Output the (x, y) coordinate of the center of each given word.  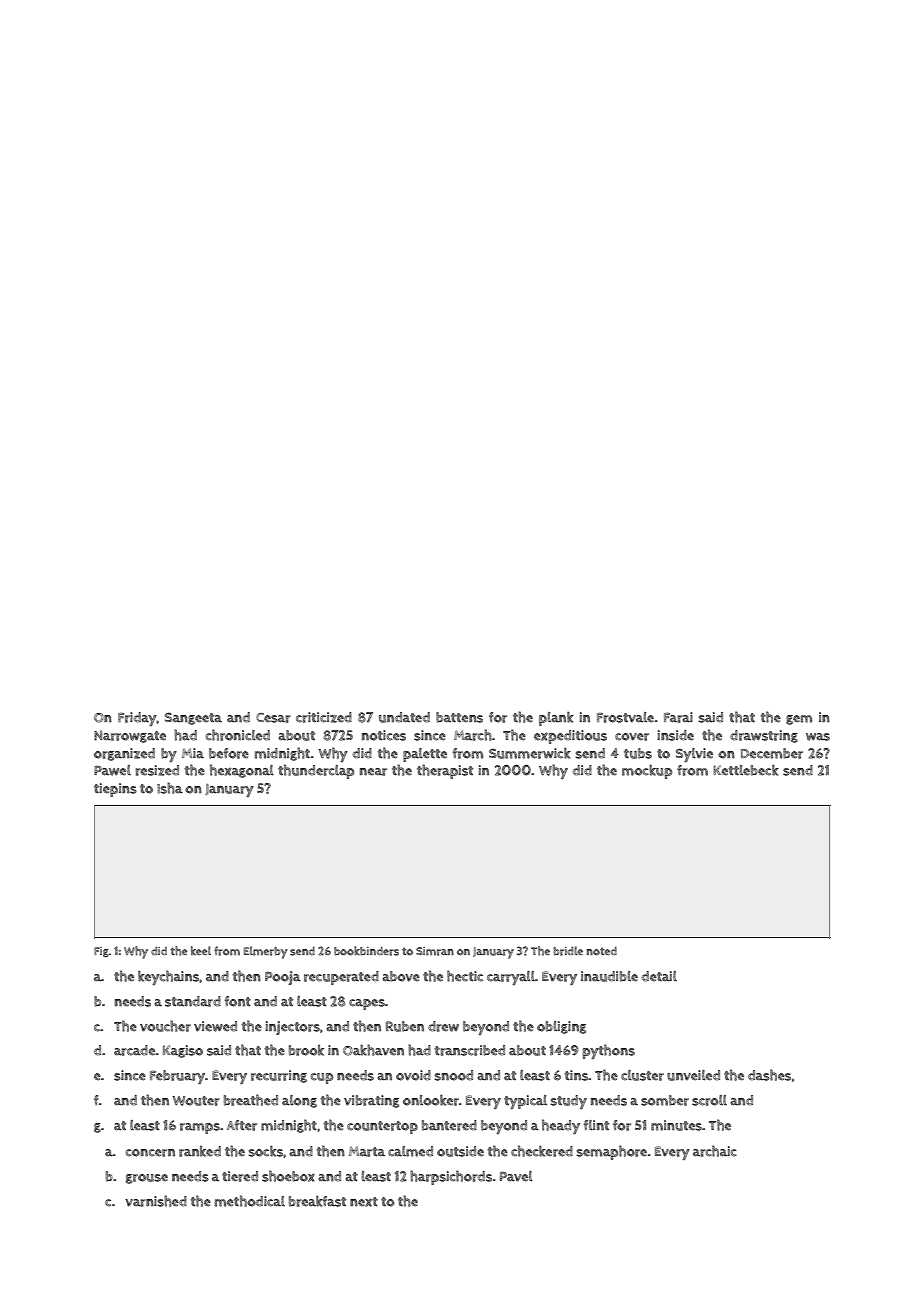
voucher (165, 1026)
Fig (101, 952)
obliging (561, 1027)
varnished (156, 1201)
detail (659, 976)
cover (632, 737)
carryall (511, 978)
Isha (170, 788)
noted (601, 951)
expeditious (570, 737)
